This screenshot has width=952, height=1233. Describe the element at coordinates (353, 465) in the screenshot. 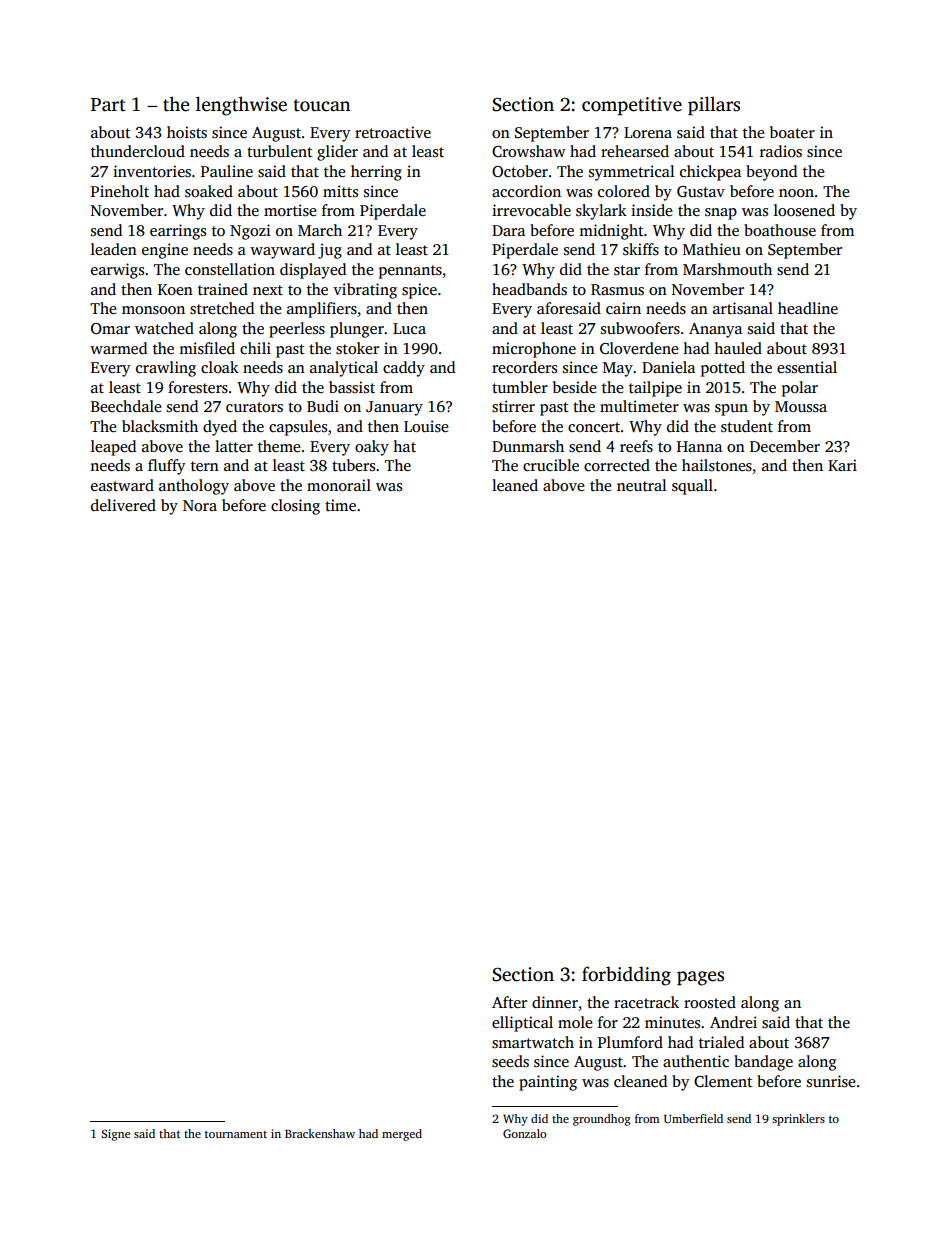

I see `tubers` at that location.
